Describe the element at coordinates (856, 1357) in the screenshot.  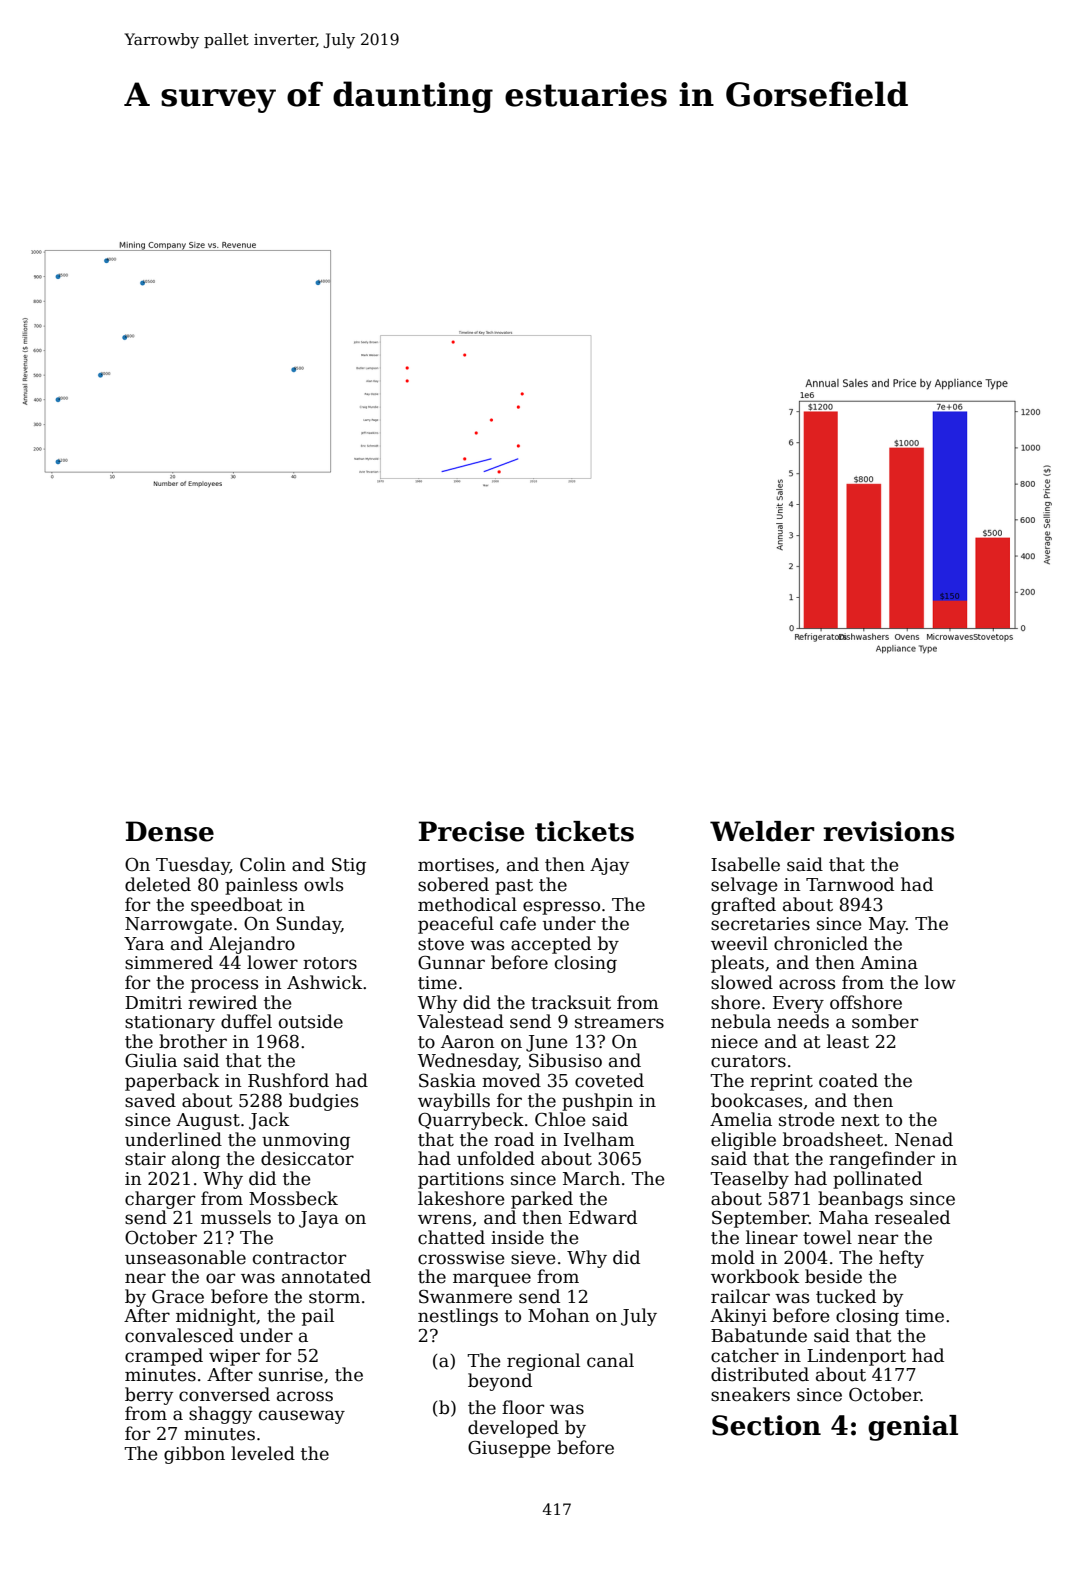
I see `Lindenport` at that location.
